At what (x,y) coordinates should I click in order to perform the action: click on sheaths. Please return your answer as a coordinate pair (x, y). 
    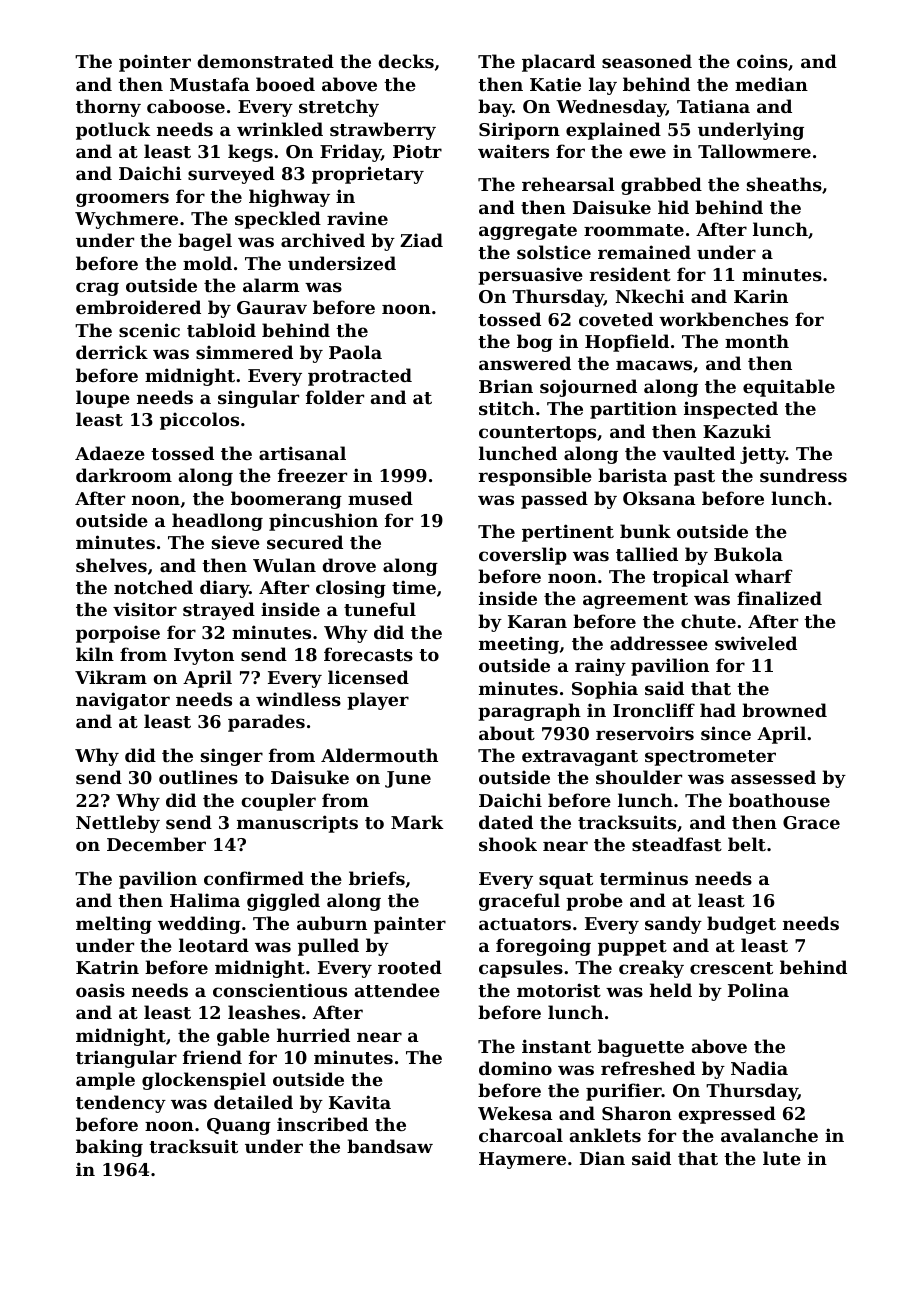
    Looking at the image, I should click on (784, 184).
